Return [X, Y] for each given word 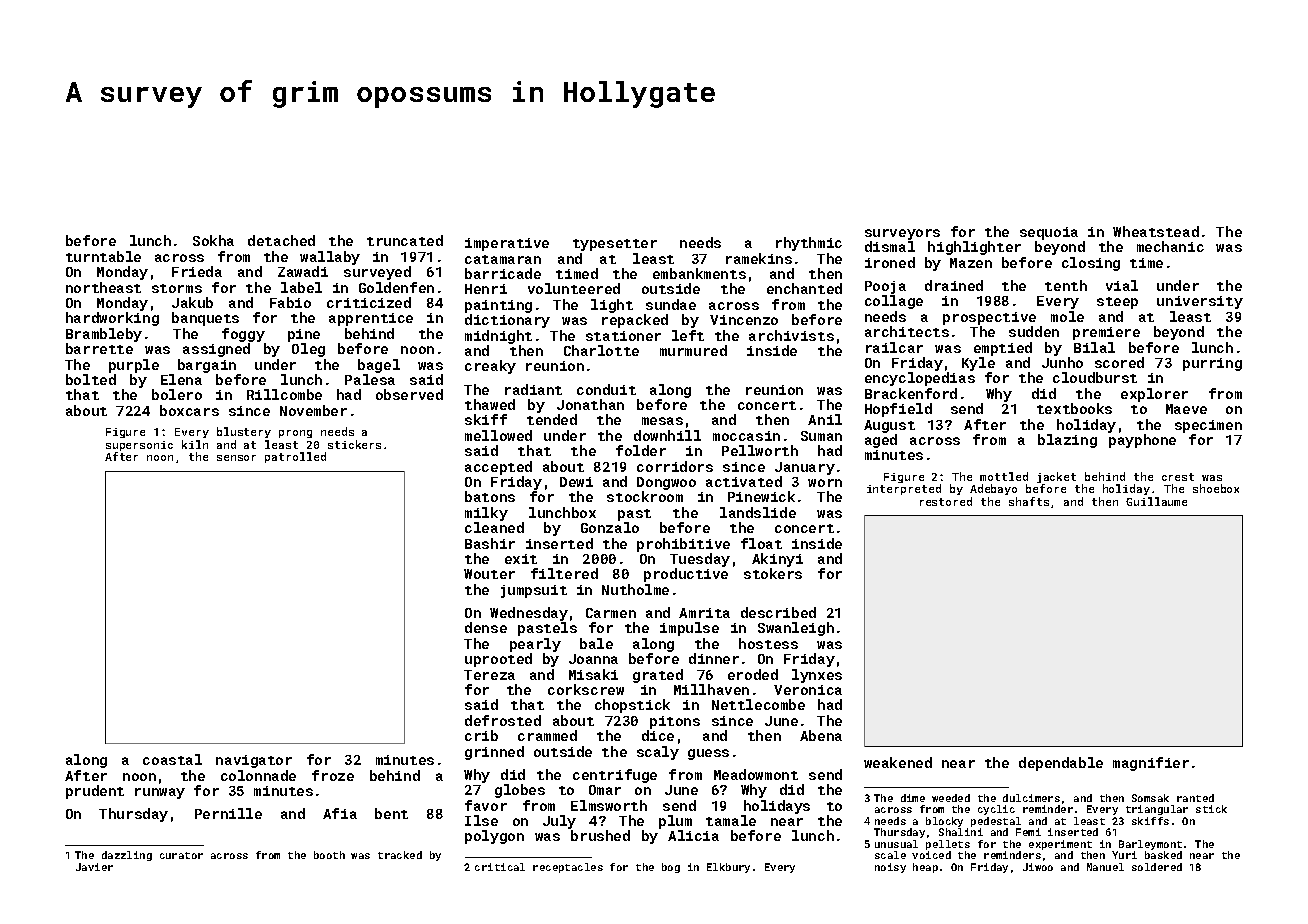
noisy [890, 868]
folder [641, 450]
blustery [244, 432]
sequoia [1049, 233]
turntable [103, 256]
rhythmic [809, 244]
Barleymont [1150, 845]
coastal [172, 759]
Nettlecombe [758, 704]
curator [181, 855]
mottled [1004, 476]
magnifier [1151, 764]
